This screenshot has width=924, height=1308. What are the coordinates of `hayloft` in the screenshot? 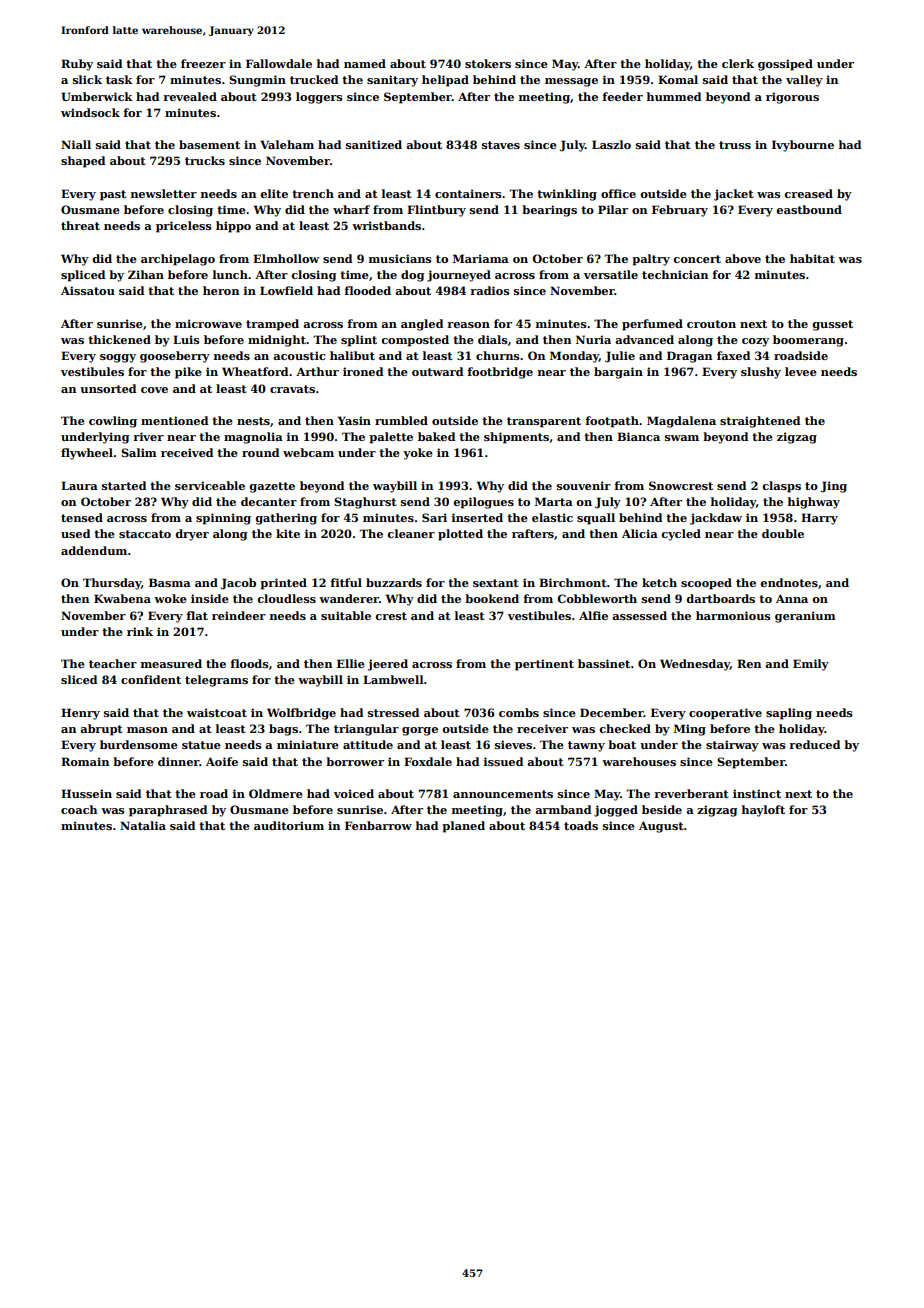 It's located at (763, 811).
